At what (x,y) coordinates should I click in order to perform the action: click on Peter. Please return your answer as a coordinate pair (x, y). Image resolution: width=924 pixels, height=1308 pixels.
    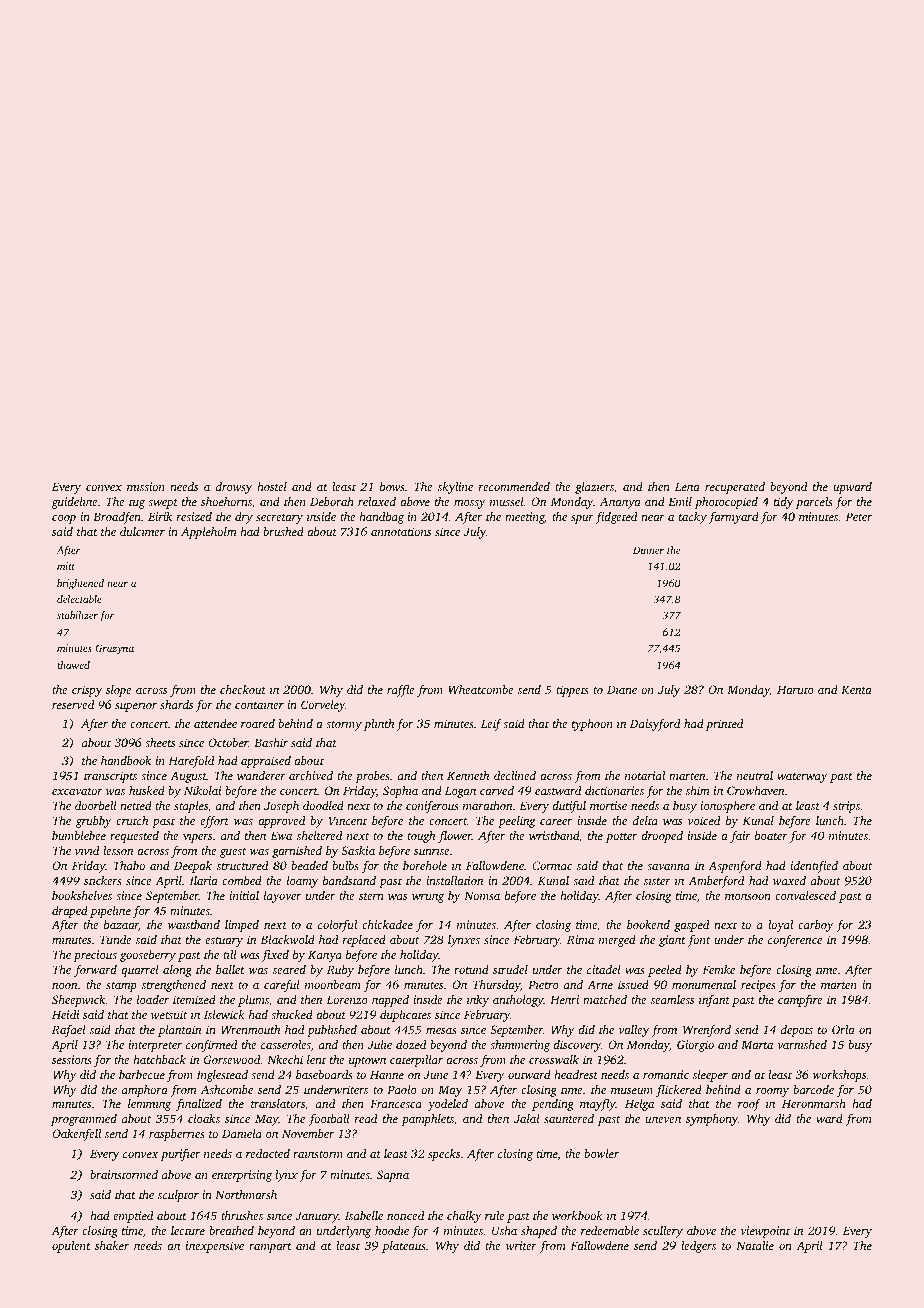
    Looking at the image, I should click on (859, 516).
